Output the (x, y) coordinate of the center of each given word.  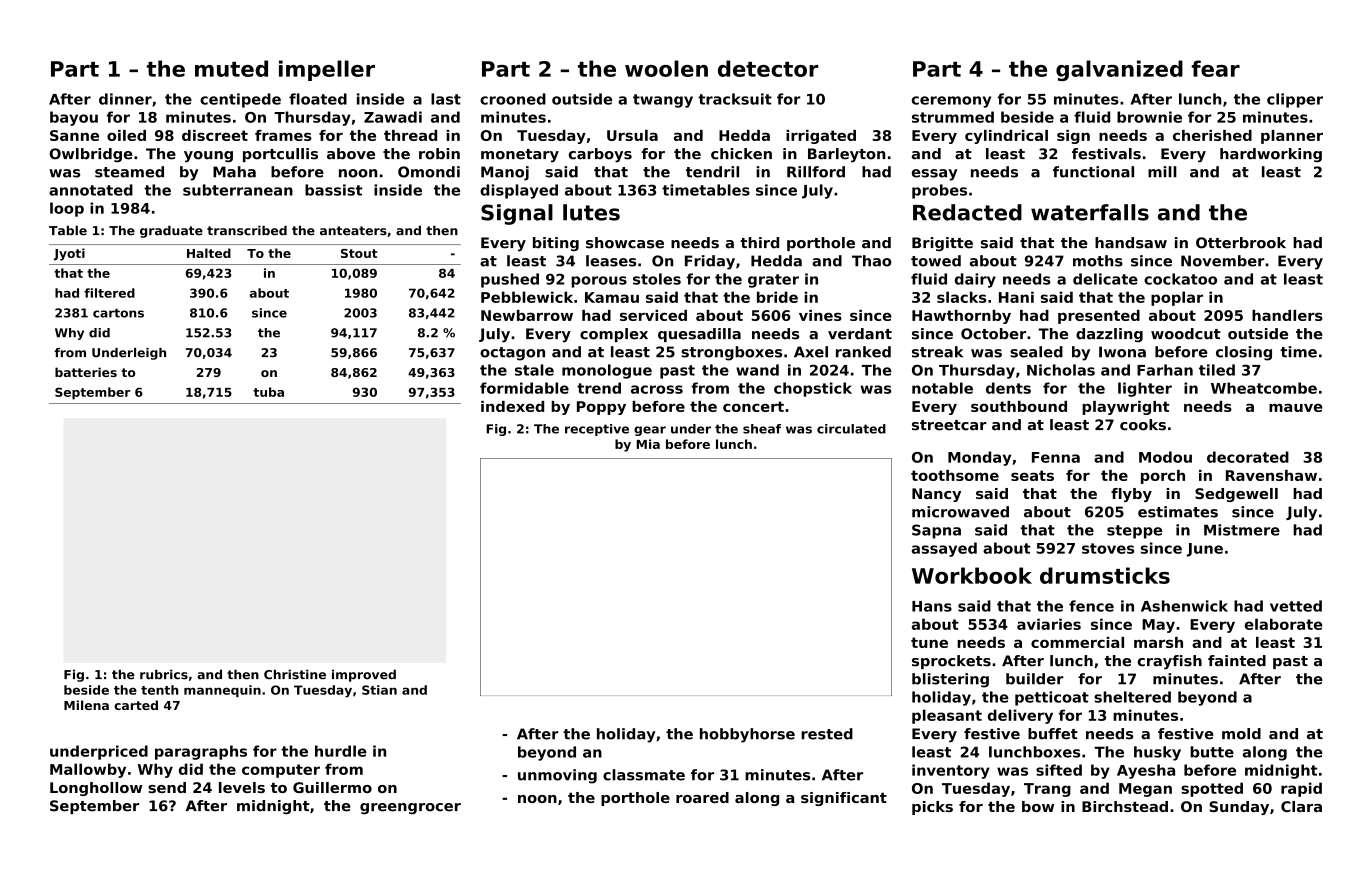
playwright (1126, 408)
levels (242, 787)
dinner (125, 99)
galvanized (1119, 70)
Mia (648, 444)
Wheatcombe (1264, 388)
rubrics (164, 674)
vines (820, 315)
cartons (118, 313)
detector (768, 68)
